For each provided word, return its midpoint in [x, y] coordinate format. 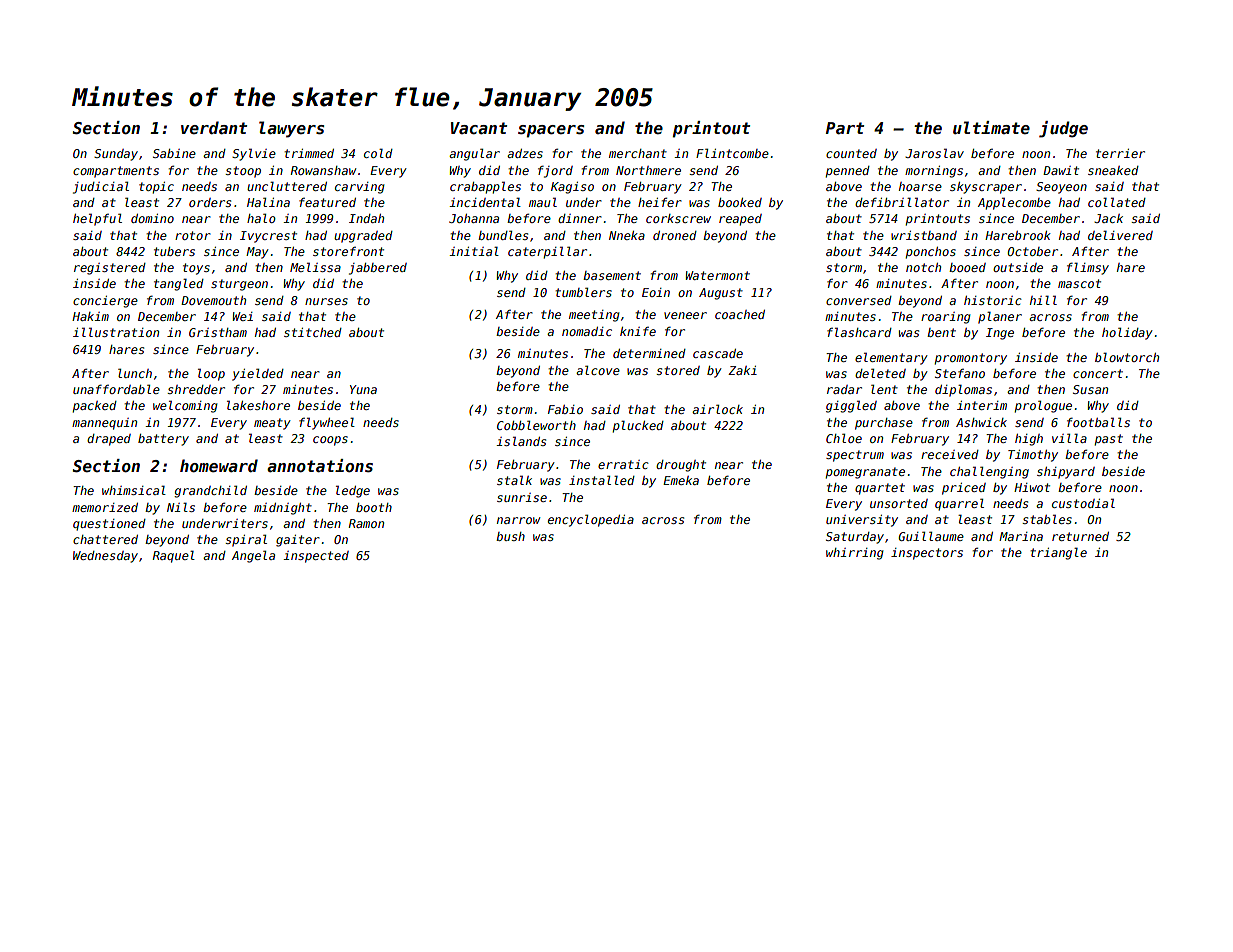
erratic [623, 464]
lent [884, 389]
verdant [214, 127]
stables [1047, 519]
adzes [525, 153]
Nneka [627, 235]
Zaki [742, 370]
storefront [348, 251]
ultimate [991, 127]
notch [923, 267]
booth [374, 507]
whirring [855, 554]
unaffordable [116, 389]
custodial [1083, 503]
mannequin [104, 424]
